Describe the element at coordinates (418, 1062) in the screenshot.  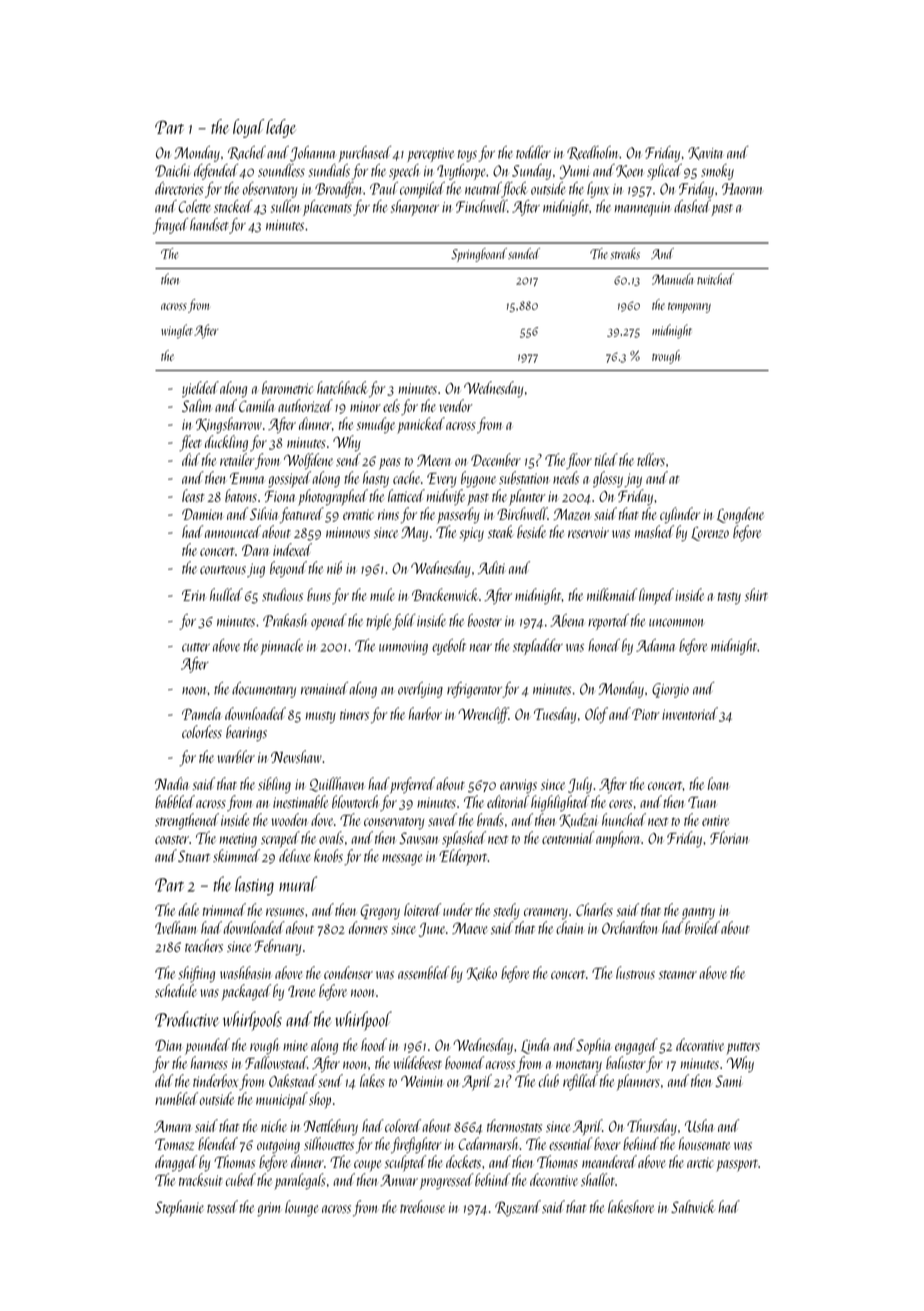
I see `wildebeest` at that location.
